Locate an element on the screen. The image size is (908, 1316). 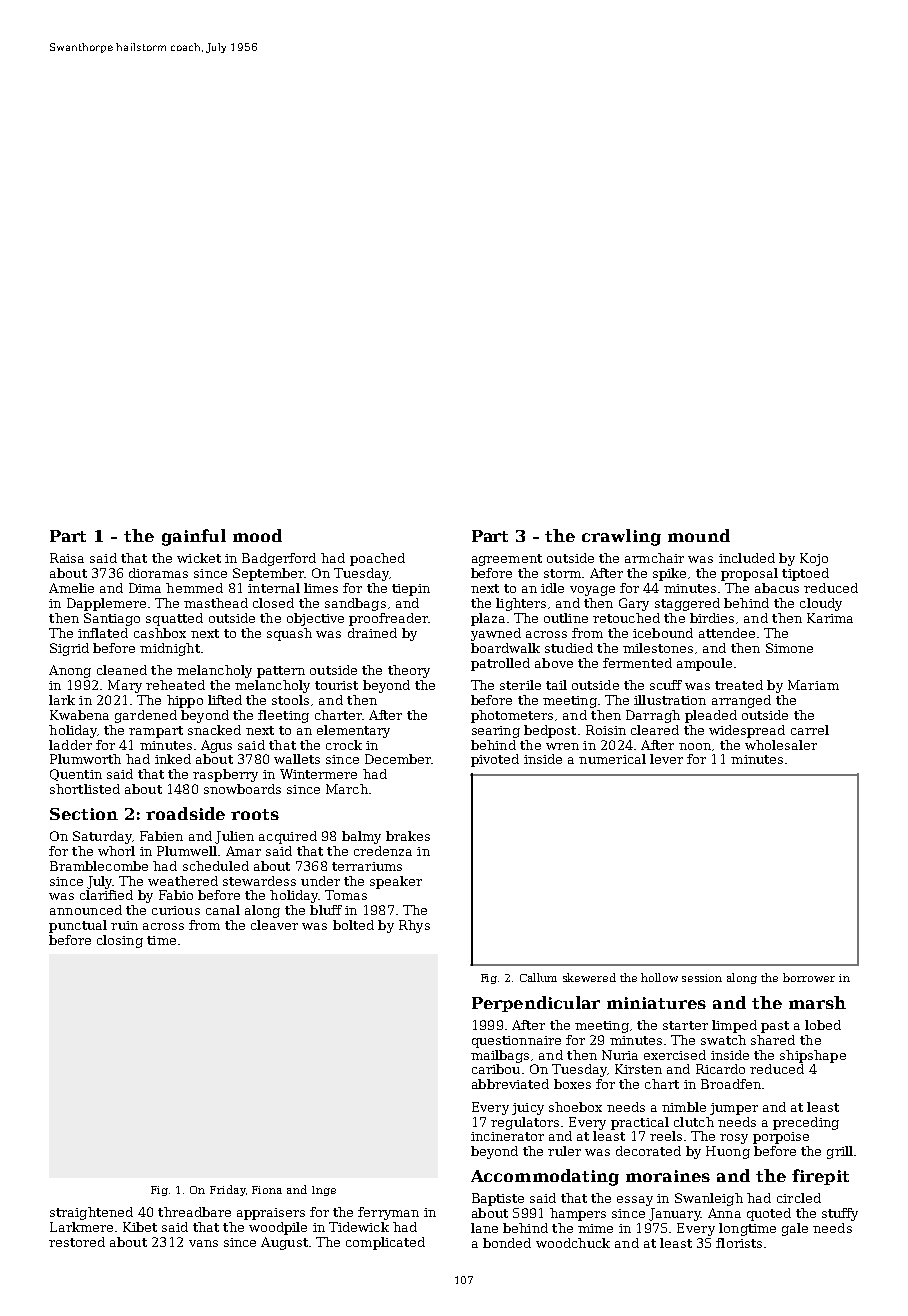
agreement is located at coordinates (507, 560).
